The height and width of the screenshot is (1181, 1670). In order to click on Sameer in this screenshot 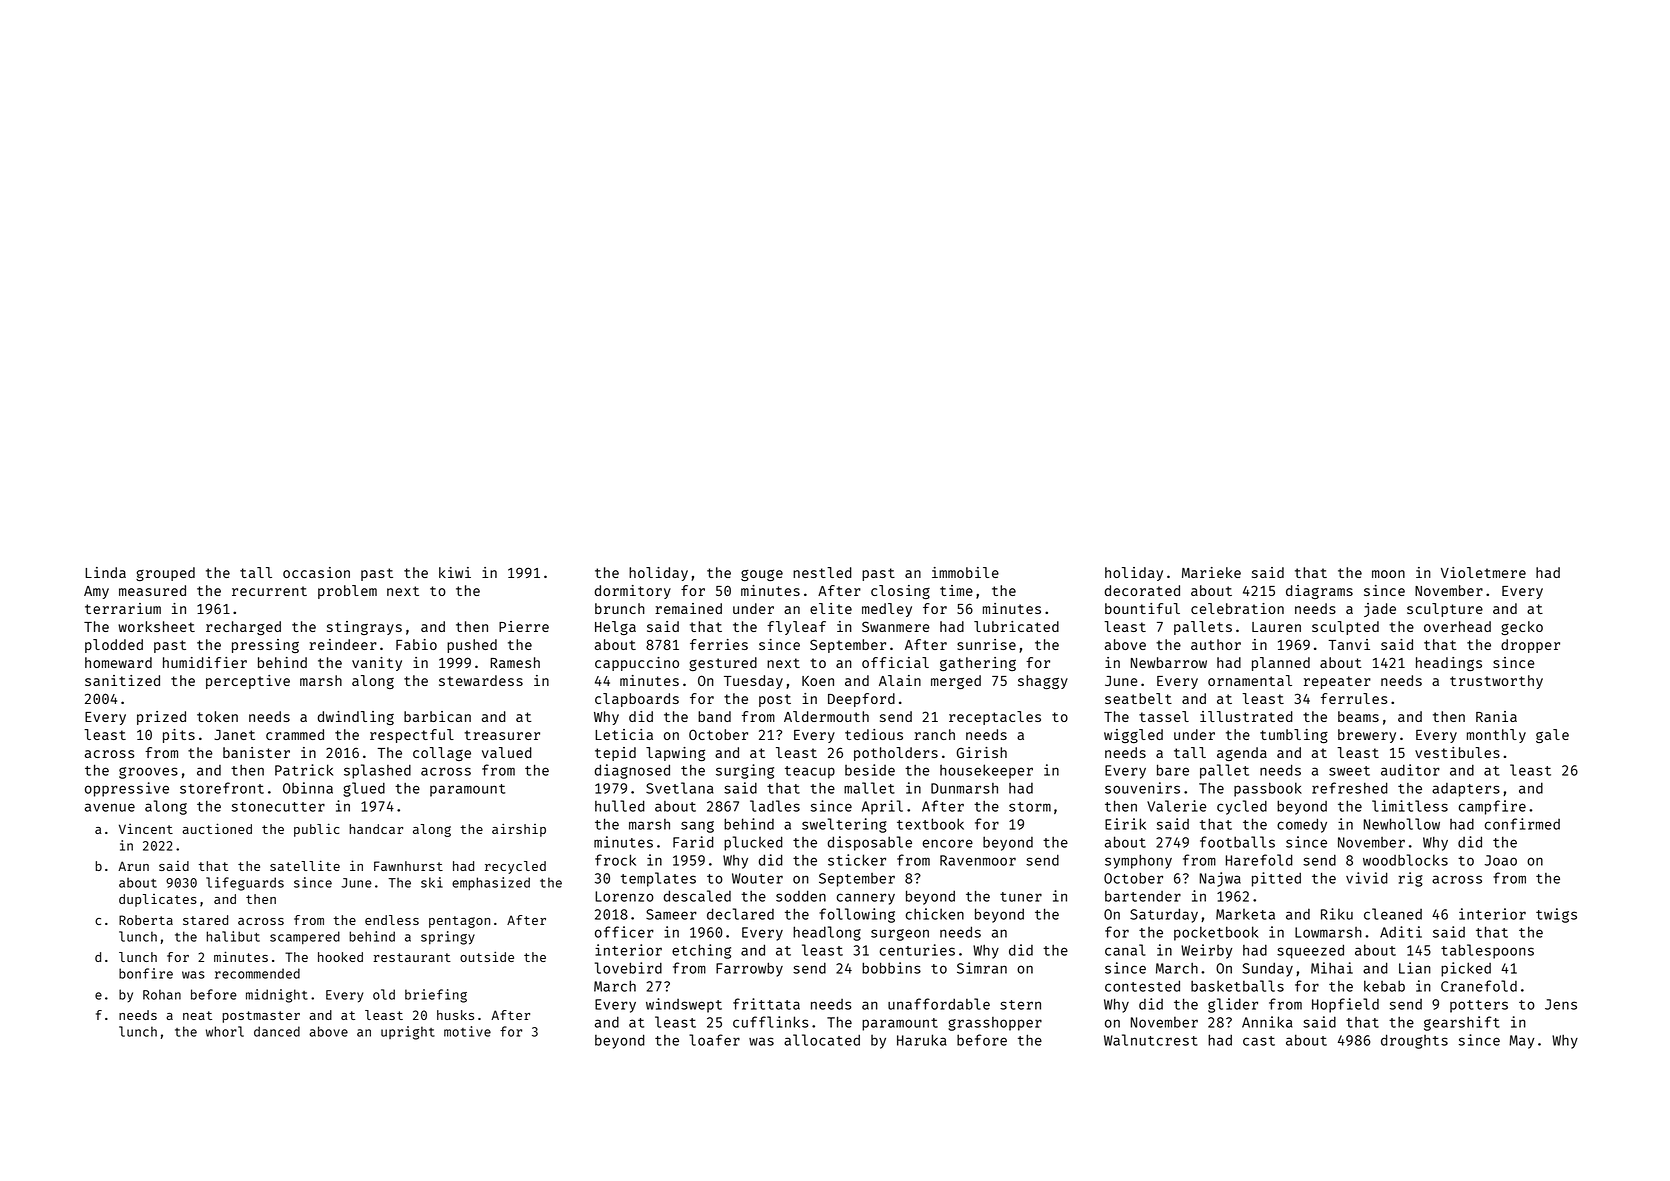, I will do `click(671, 914)`.
